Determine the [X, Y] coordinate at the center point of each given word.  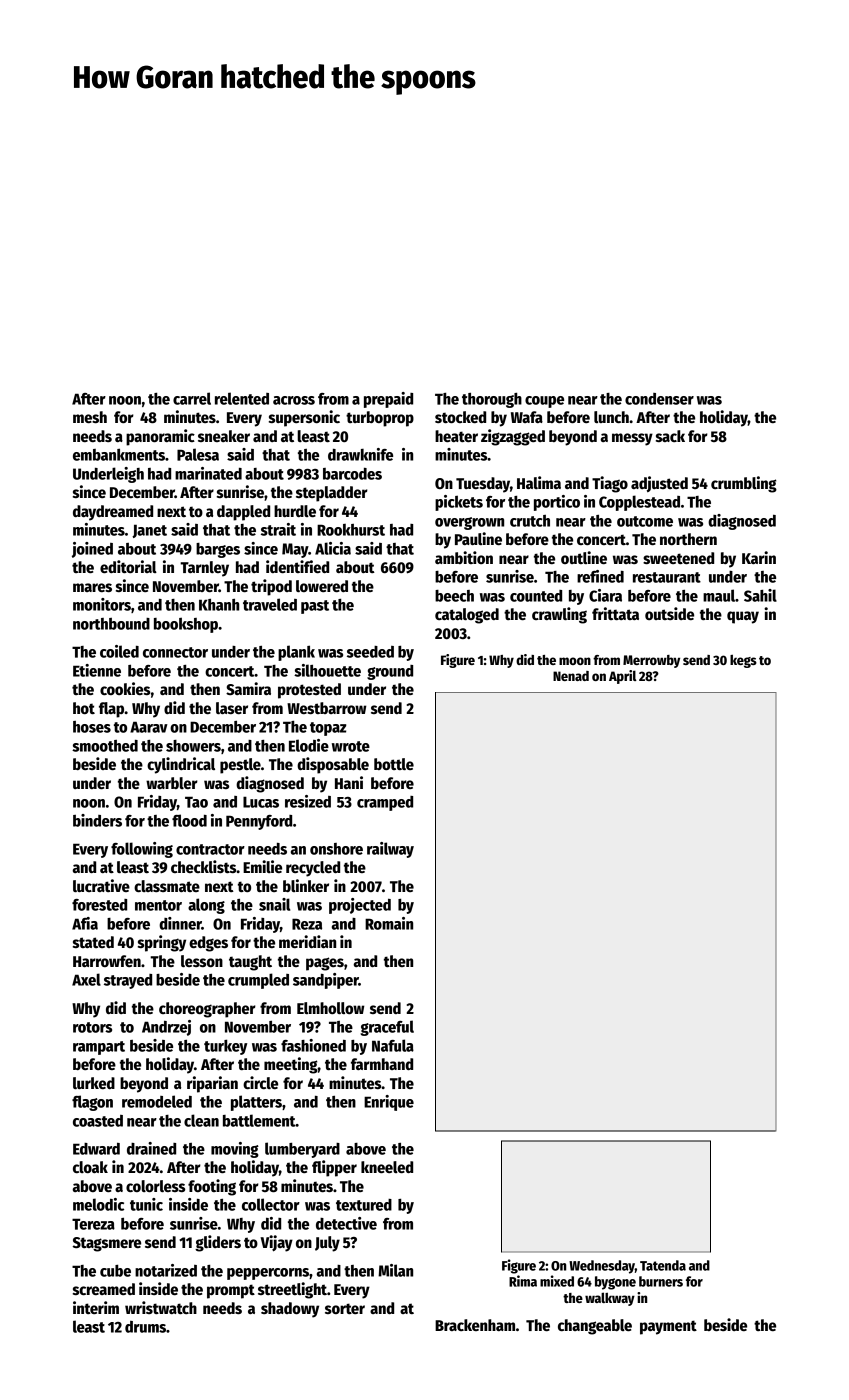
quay [743, 617]
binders [97, 820]
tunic [146, 1204]
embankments [119, 454]
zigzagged [513, 437]
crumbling [744, 484]
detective [346, 1223]
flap [112, 710]
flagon [92, 1103]
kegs [743, 661]
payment [668, 1327]
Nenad [571, 676]
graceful [387, 1028]
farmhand [382, 1064]
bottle [394, 764]
